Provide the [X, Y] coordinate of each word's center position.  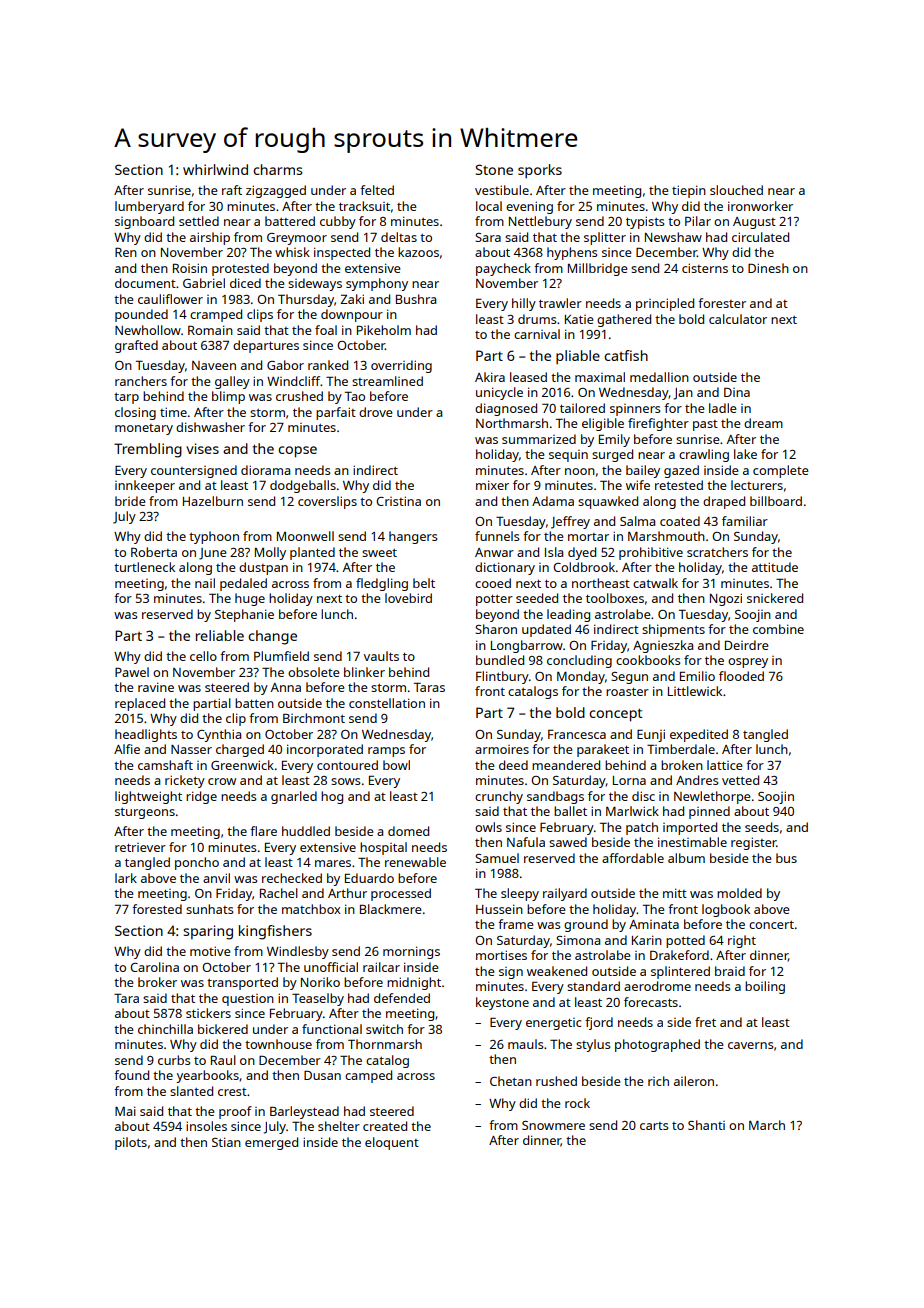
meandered [566, 765]
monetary [144, 429]
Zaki [352, 299]
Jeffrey [570, 522]
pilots [131, 1143]
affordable [633, 858]
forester [722, 303]
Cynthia [219, 735]
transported [242, 983]
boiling [765, 987]
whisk [292, 252]
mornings [411, 952]
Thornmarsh [385, 1044]
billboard [776, 501]
